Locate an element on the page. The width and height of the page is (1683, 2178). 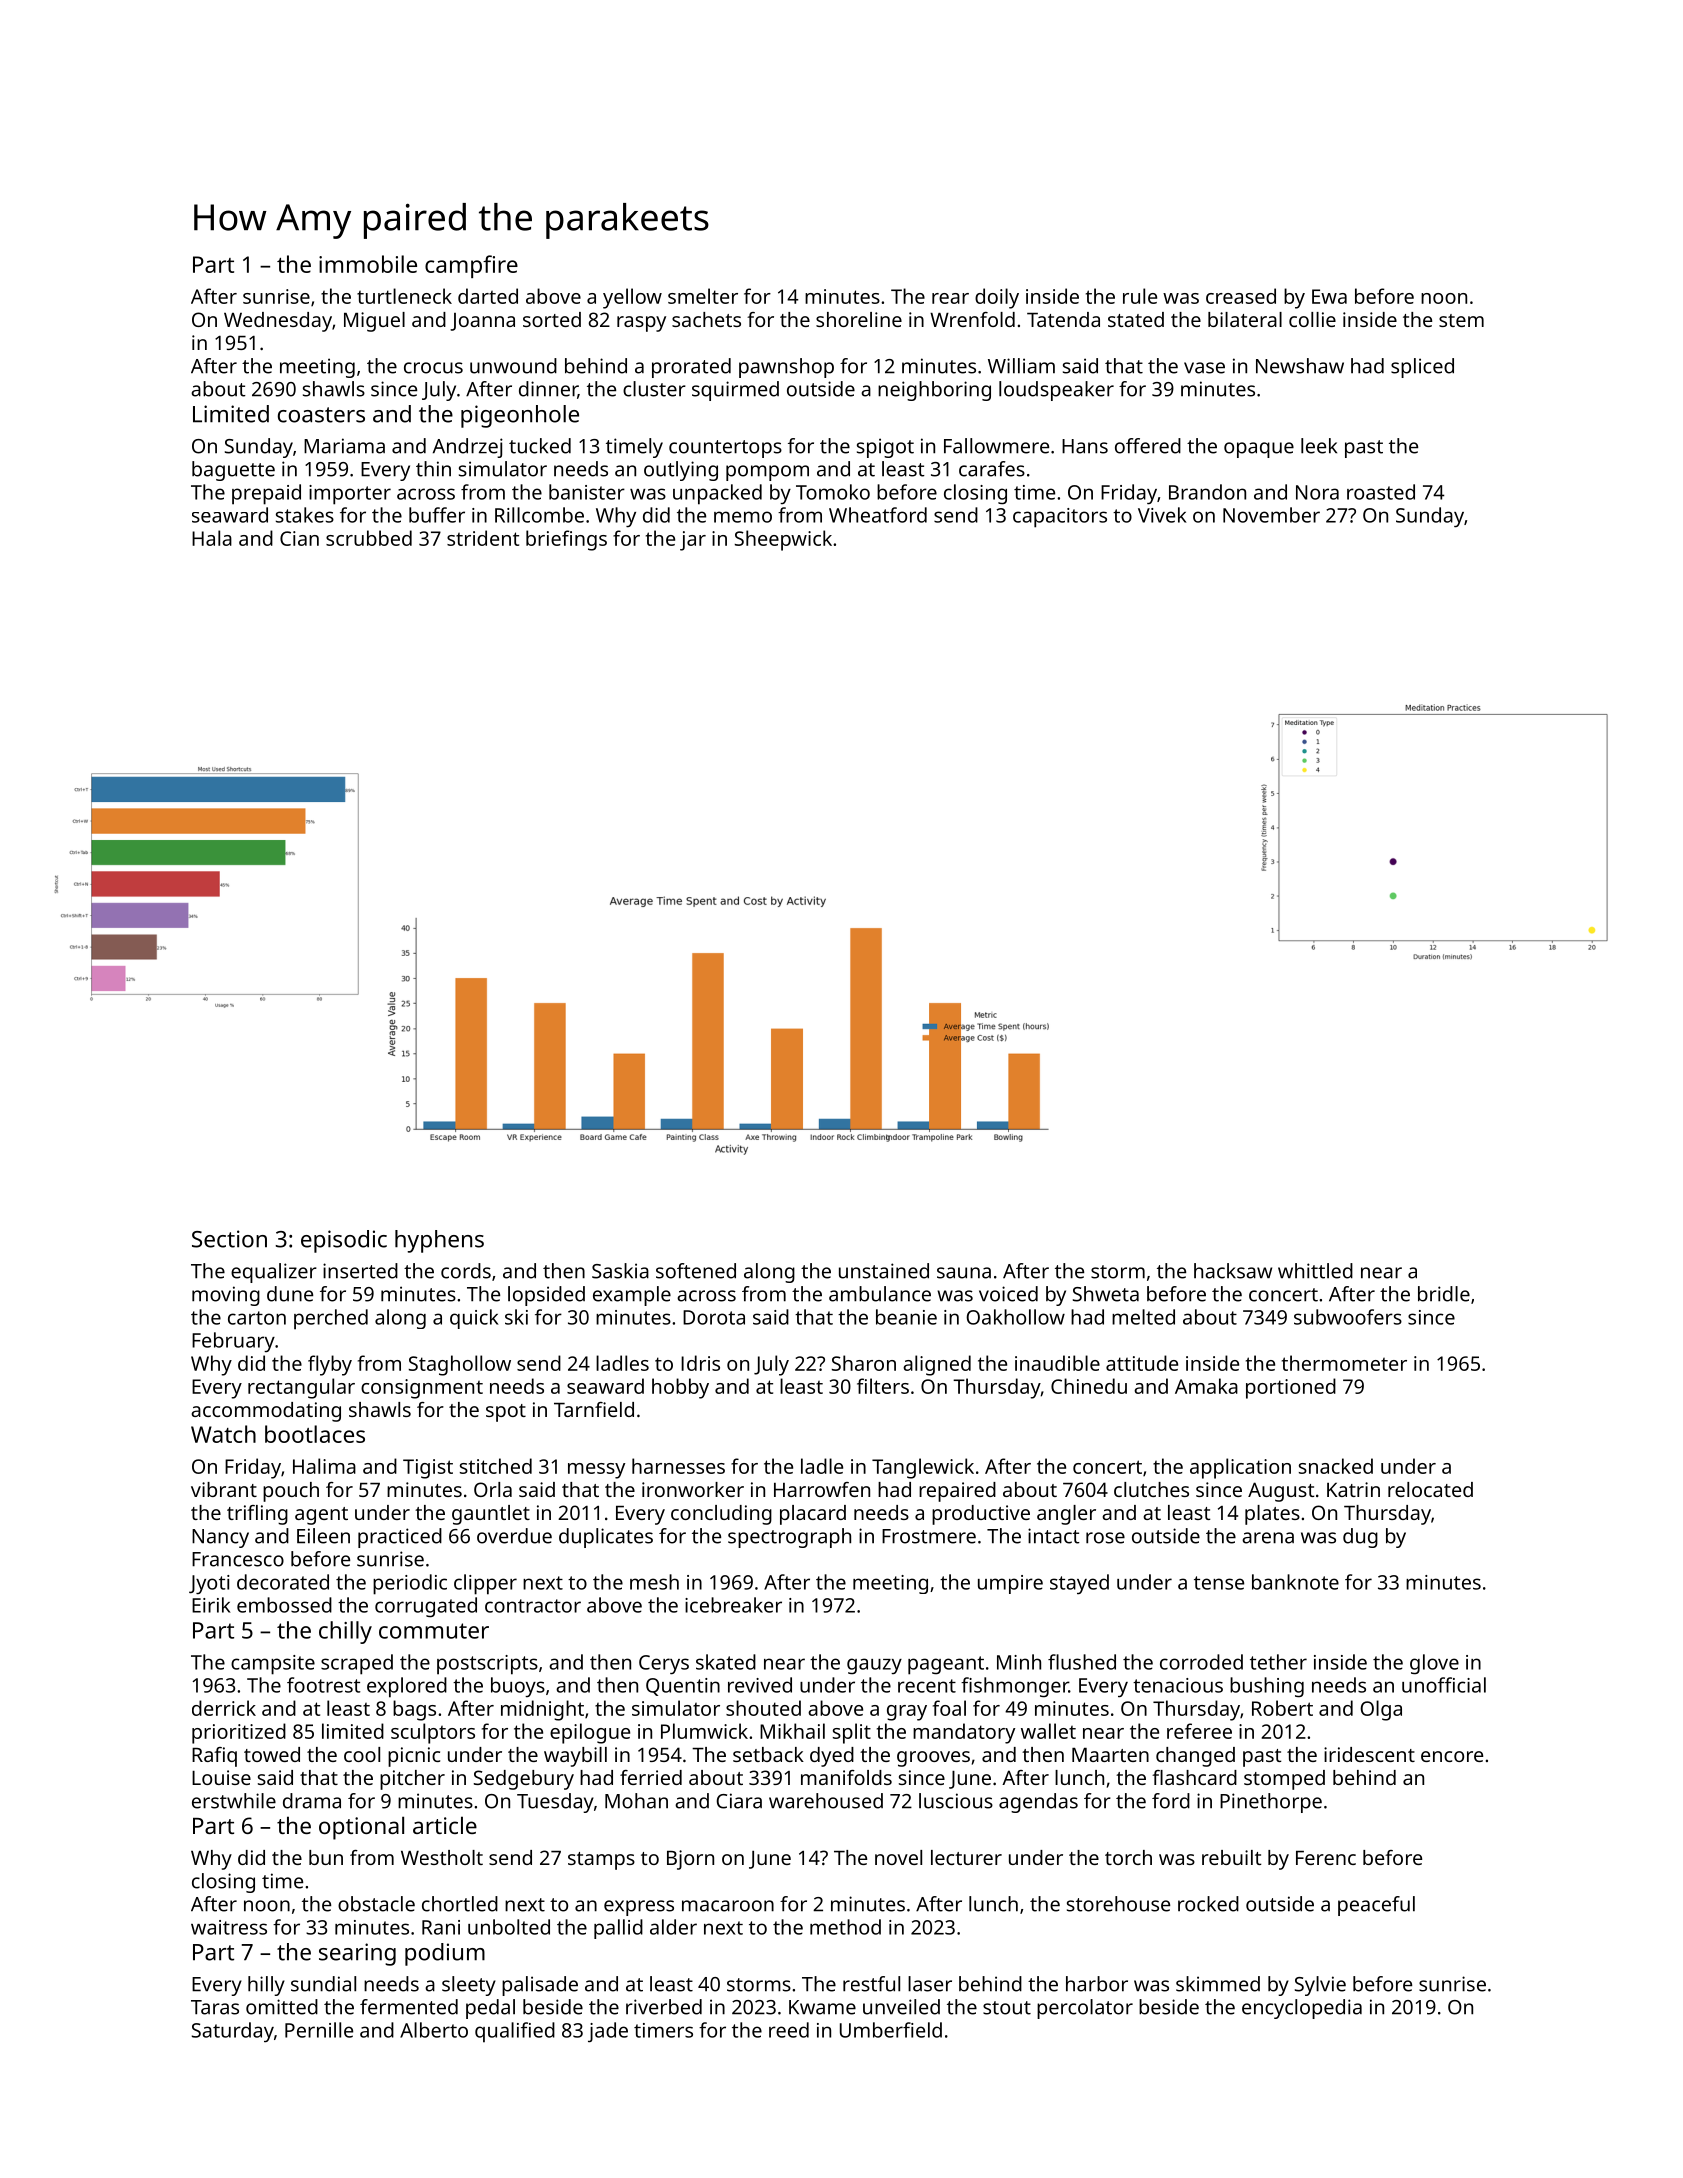
productive is located at coordinates (981, 1515).
